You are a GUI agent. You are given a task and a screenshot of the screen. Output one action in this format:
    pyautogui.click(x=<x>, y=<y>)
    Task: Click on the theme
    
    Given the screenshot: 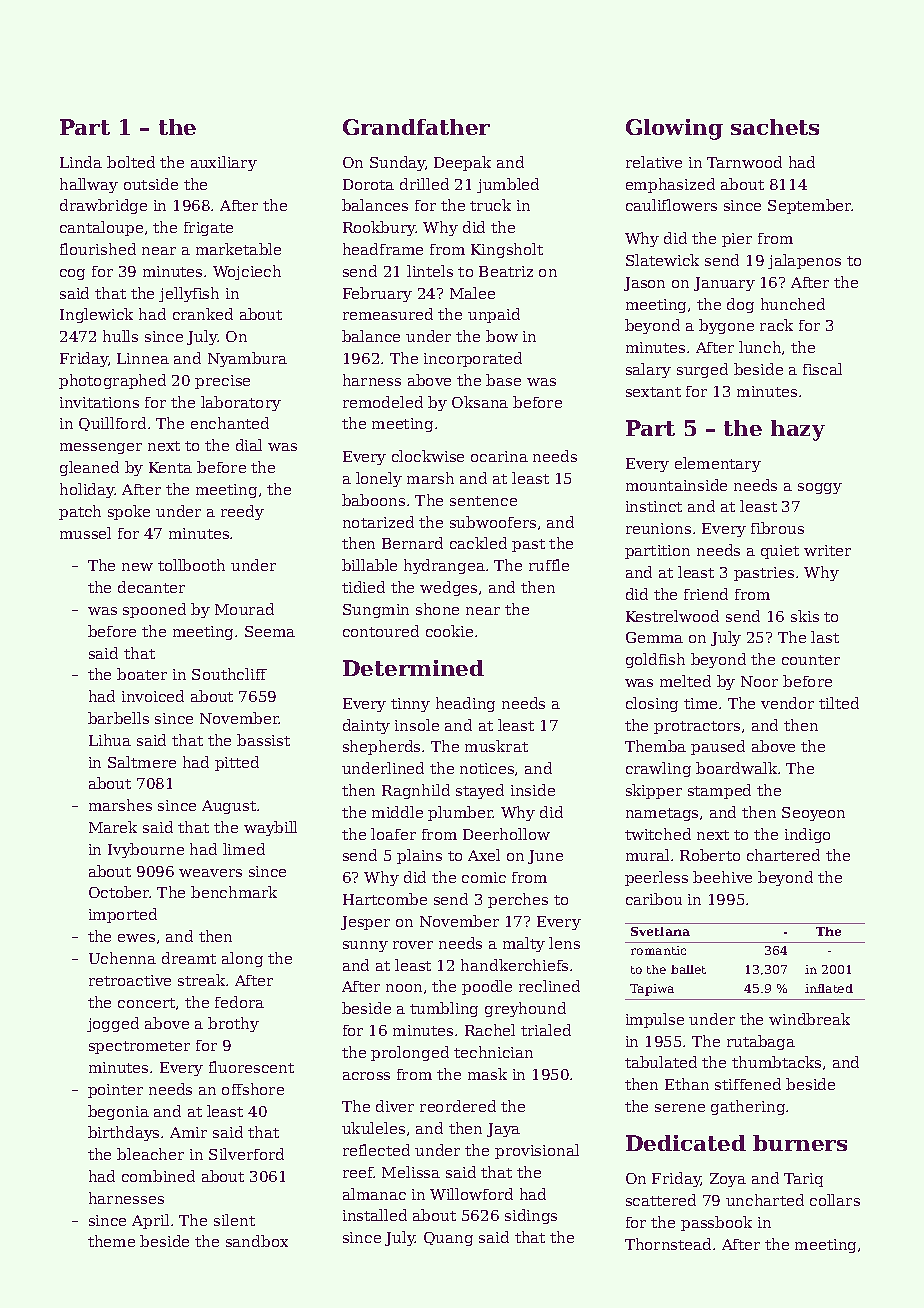 What is the action you would take?
    pyautogui.click(x=111, y=1241)
